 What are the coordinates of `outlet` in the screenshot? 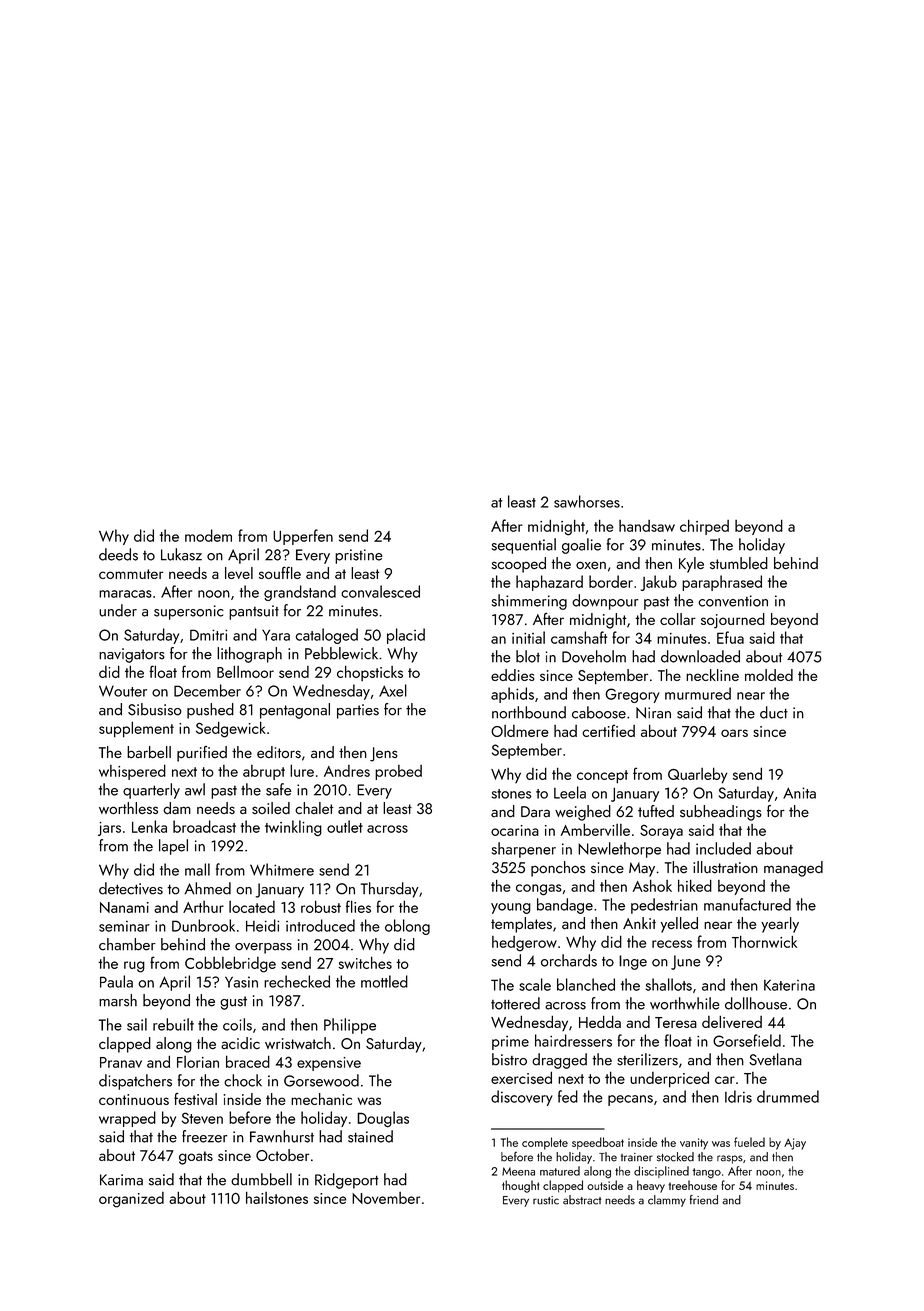 It's located at (345, 826).
